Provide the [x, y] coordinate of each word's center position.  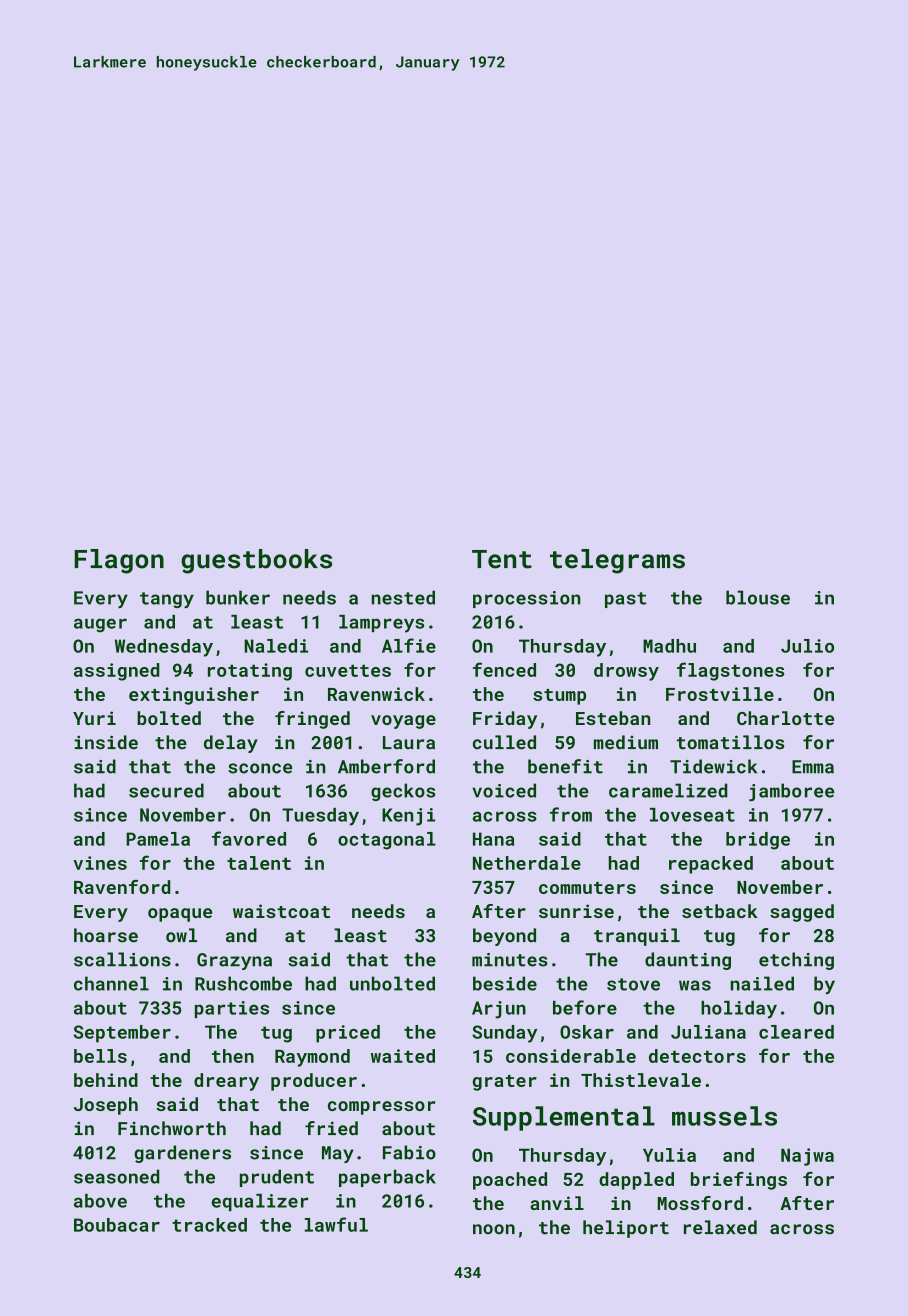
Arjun [499, 1010]
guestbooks [256, 561]
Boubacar [117, 1225]
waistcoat [281, 911]
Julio [807, 646]
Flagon [119, 561]
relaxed [720, 1227]
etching [796, 961]
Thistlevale [641, 1080]
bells [100, 1056]
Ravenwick [376, 694]
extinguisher [194, 696]
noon [494, 1229]
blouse [758, 597]
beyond [504, 937]
